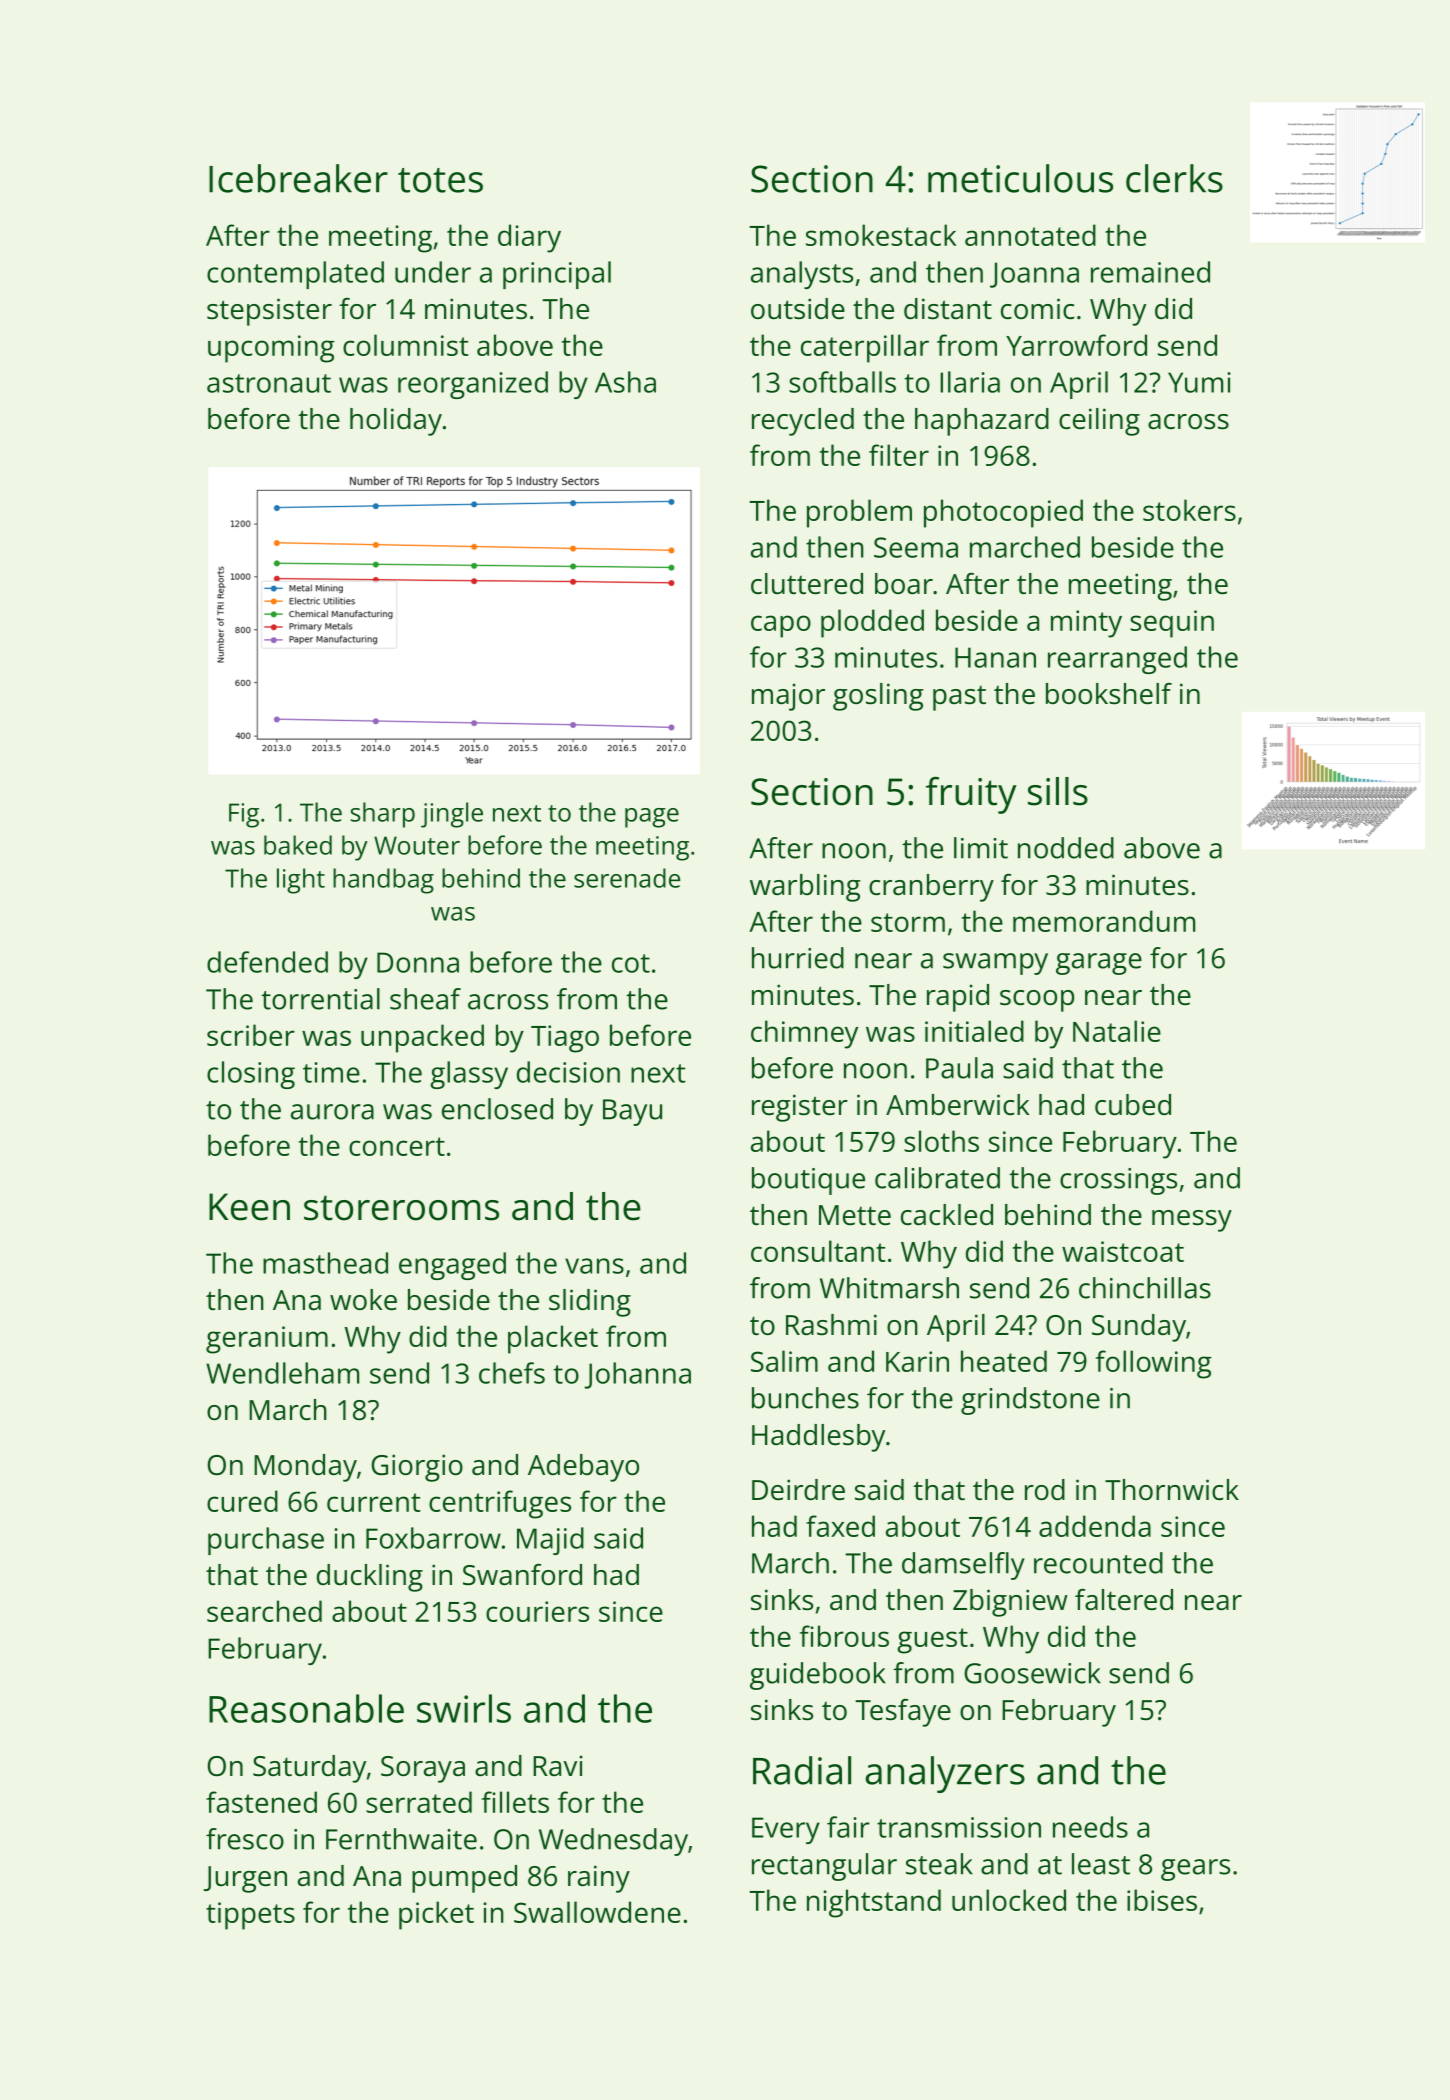 The height and width of the image is (2100, 1450). What do you see at coordinates (597, 1912) in the image?
I see `Swallowdene` at bounding box center [597, 1912].
